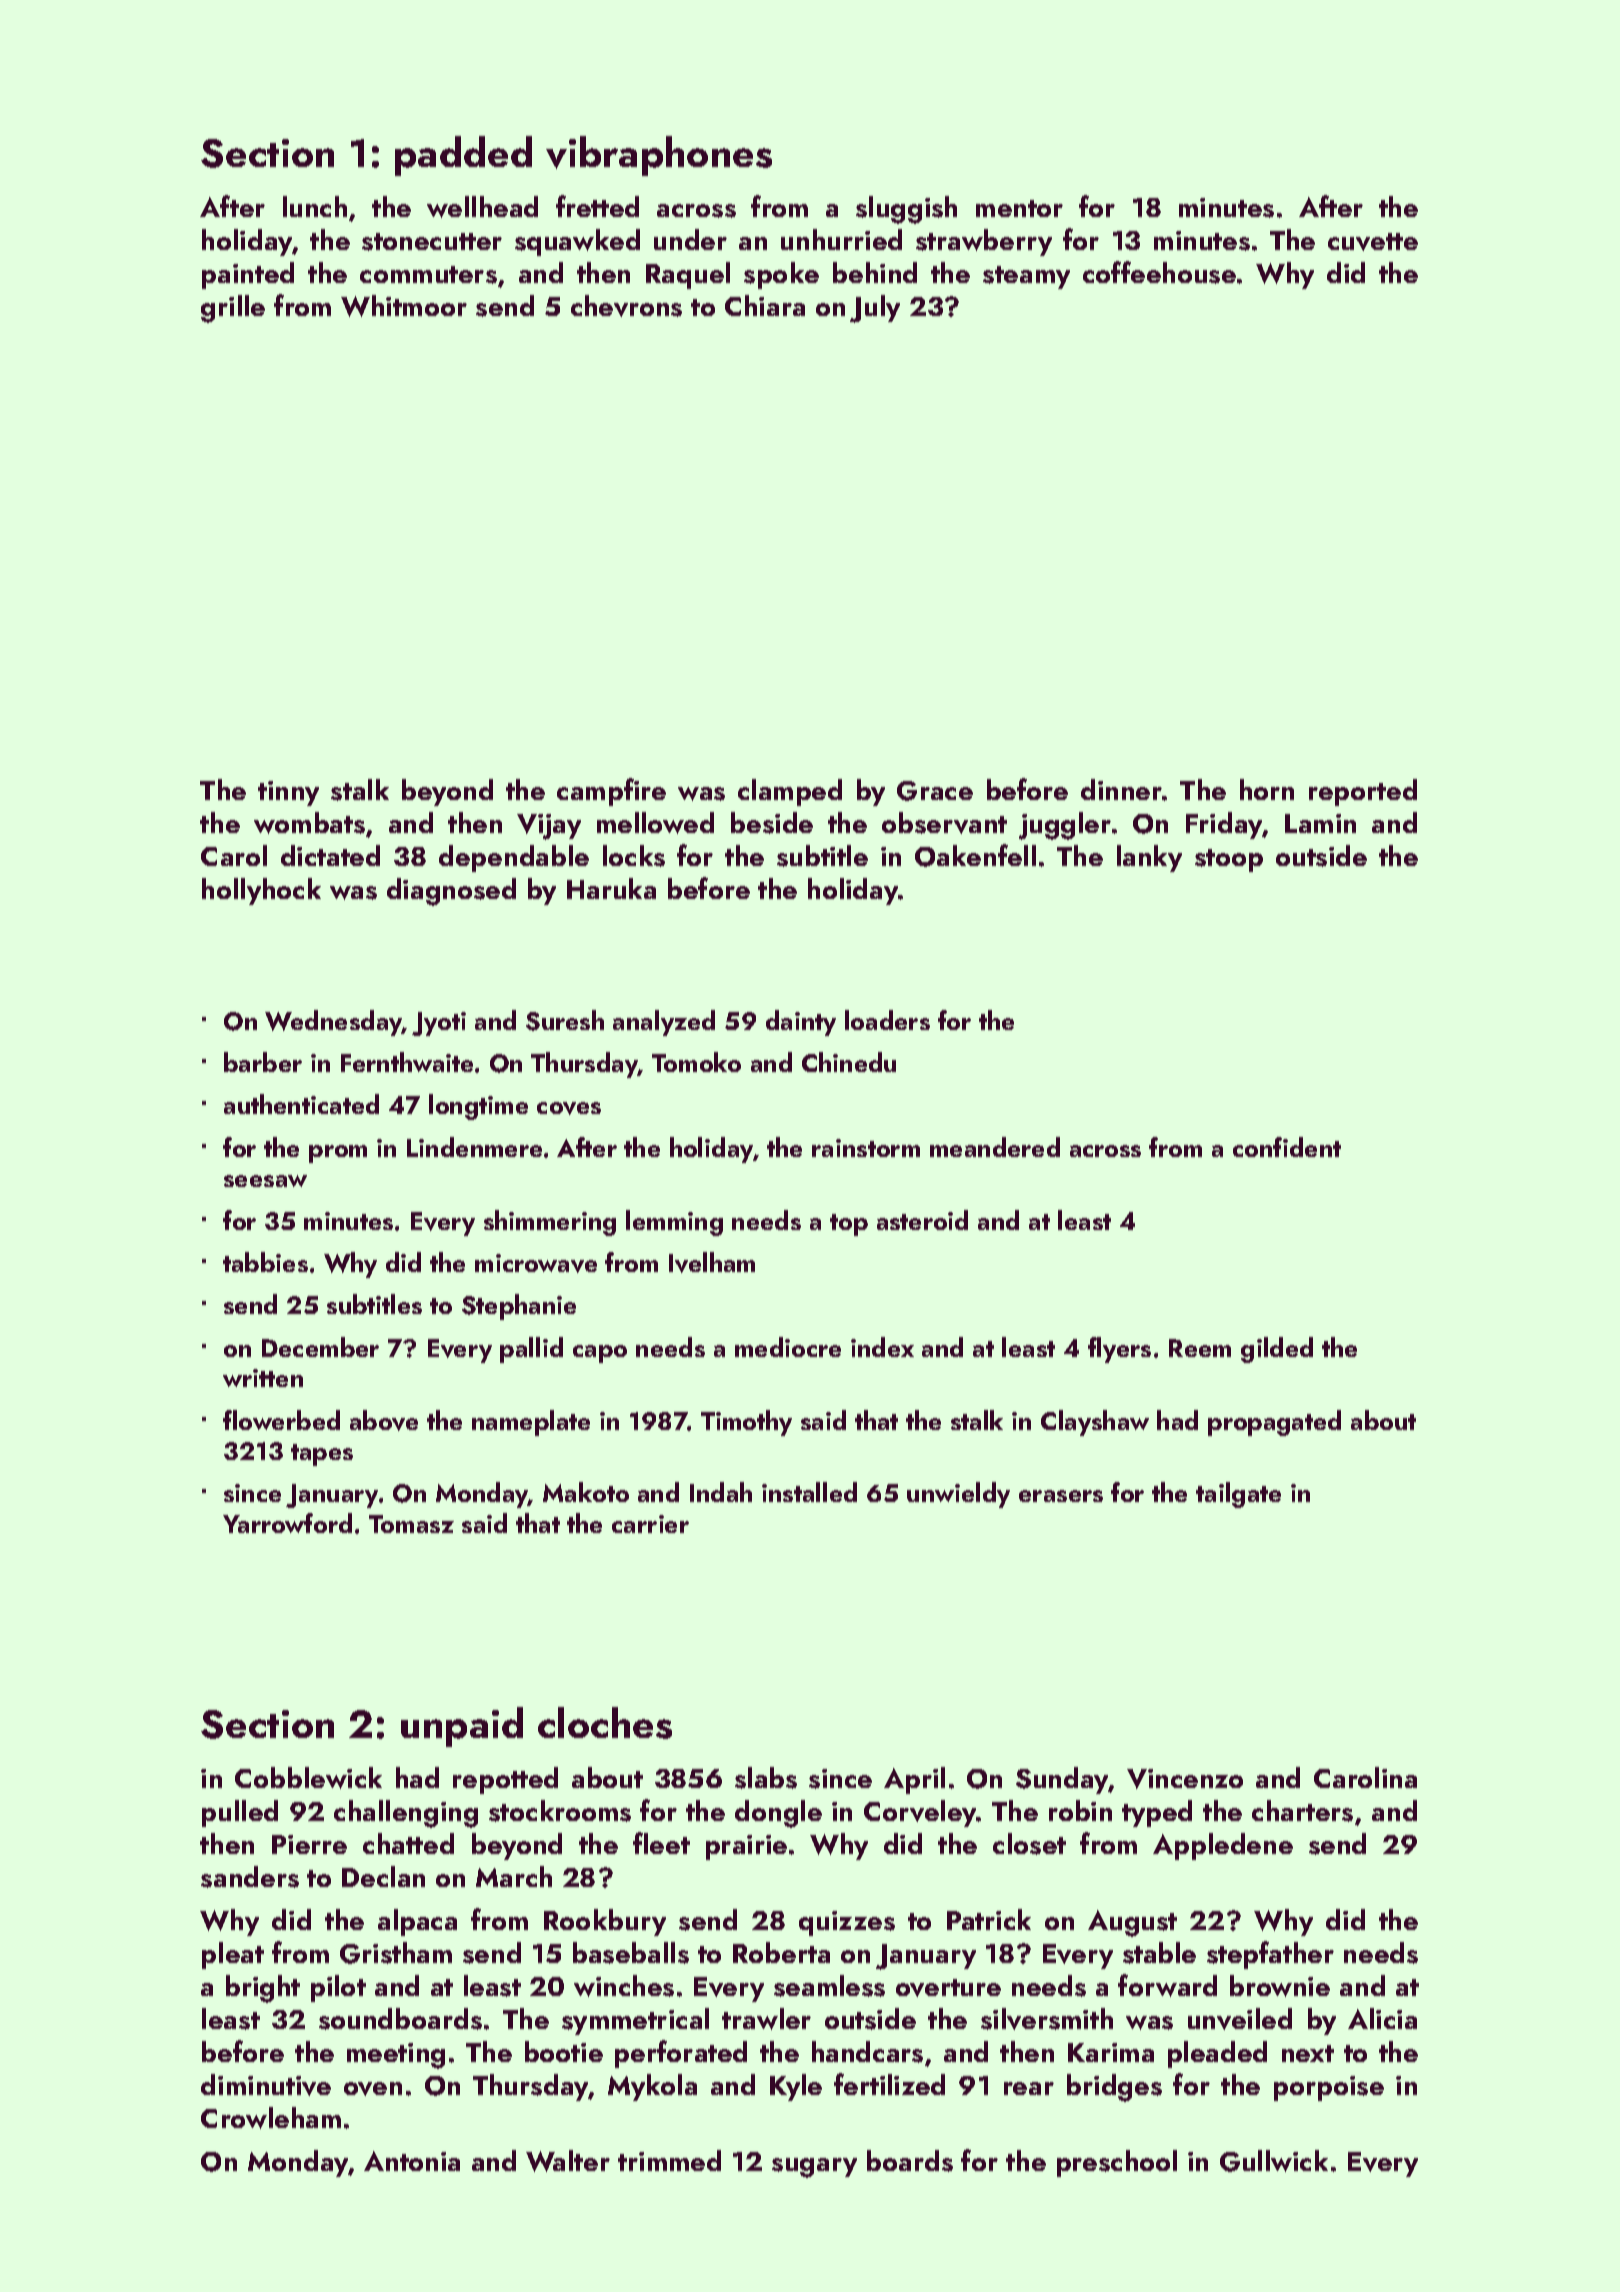  What do you see at coordinates (412, 2161) in the image?
I see `Antonia` at bounding box center [412, 2161].
